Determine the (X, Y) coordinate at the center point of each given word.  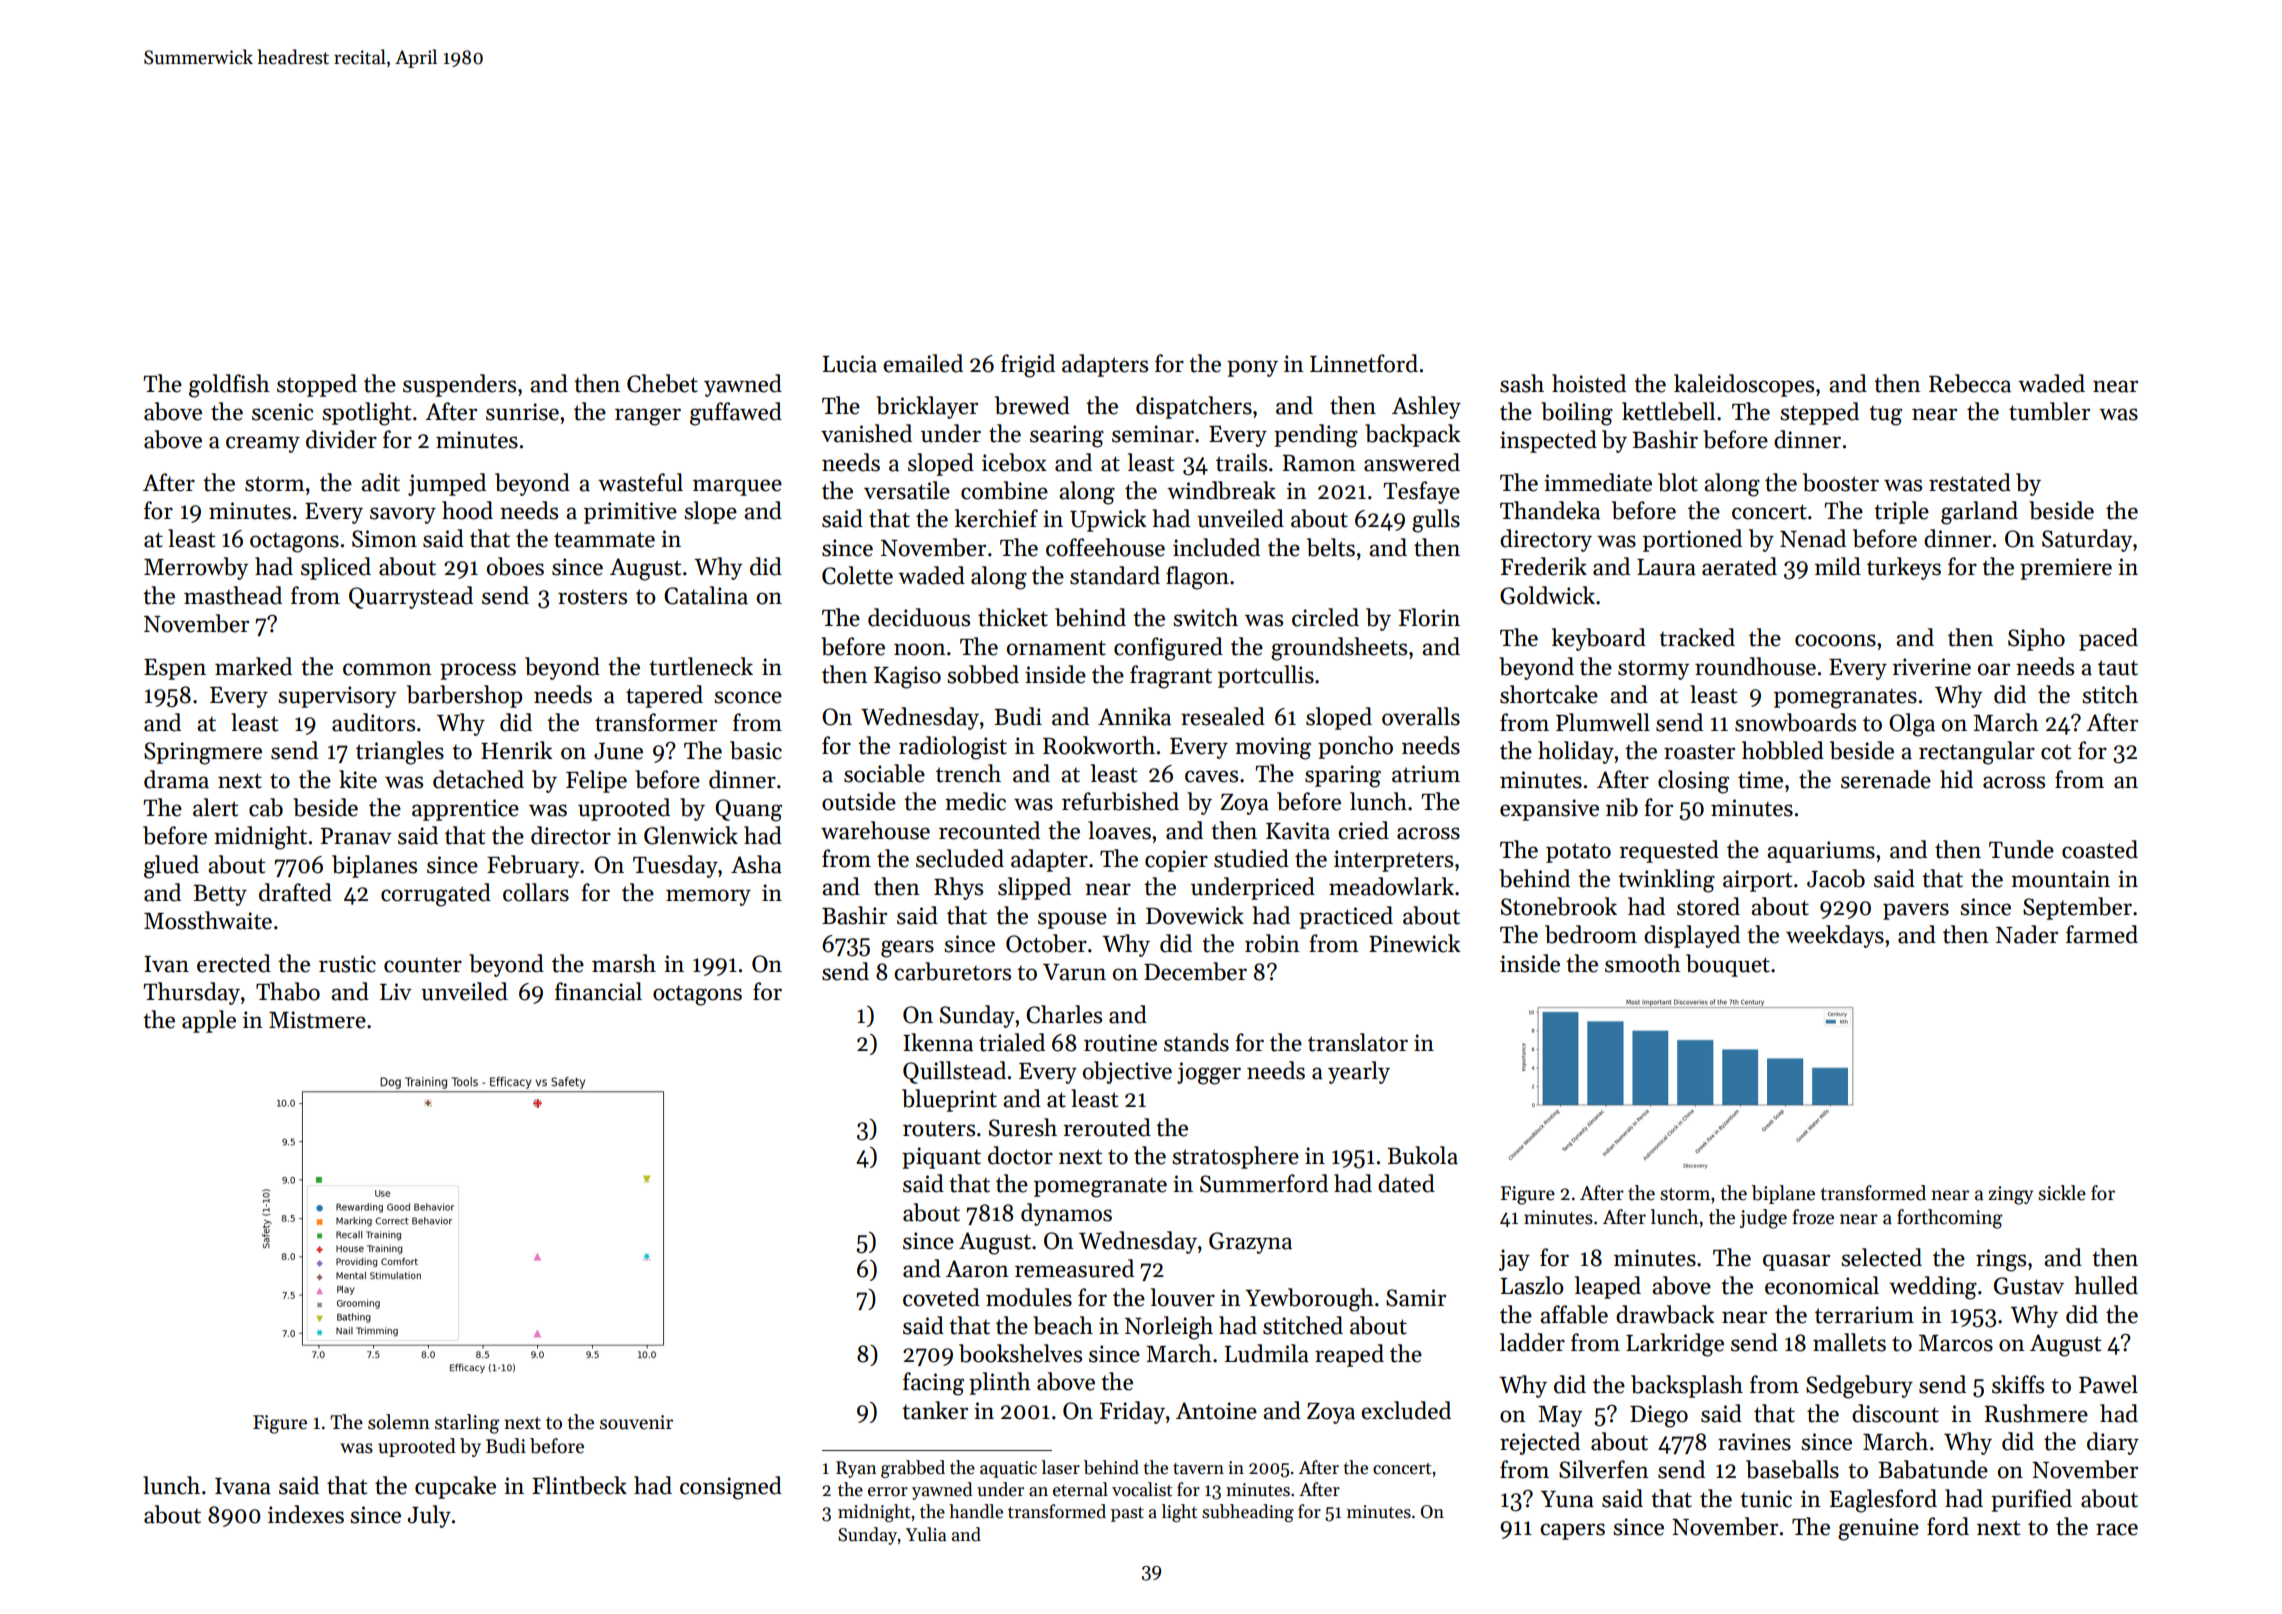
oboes (515, 566)
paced (2108, 639)
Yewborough (1309, 1300)
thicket (1013, 617)
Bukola (1422, 1155)
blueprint (949, 1100)
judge (1763, 1219)
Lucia (850, 364)
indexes (306, 1514)
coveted (941, 1297)
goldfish (229, 386)
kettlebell (1668, 411)
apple (209, 1021)
